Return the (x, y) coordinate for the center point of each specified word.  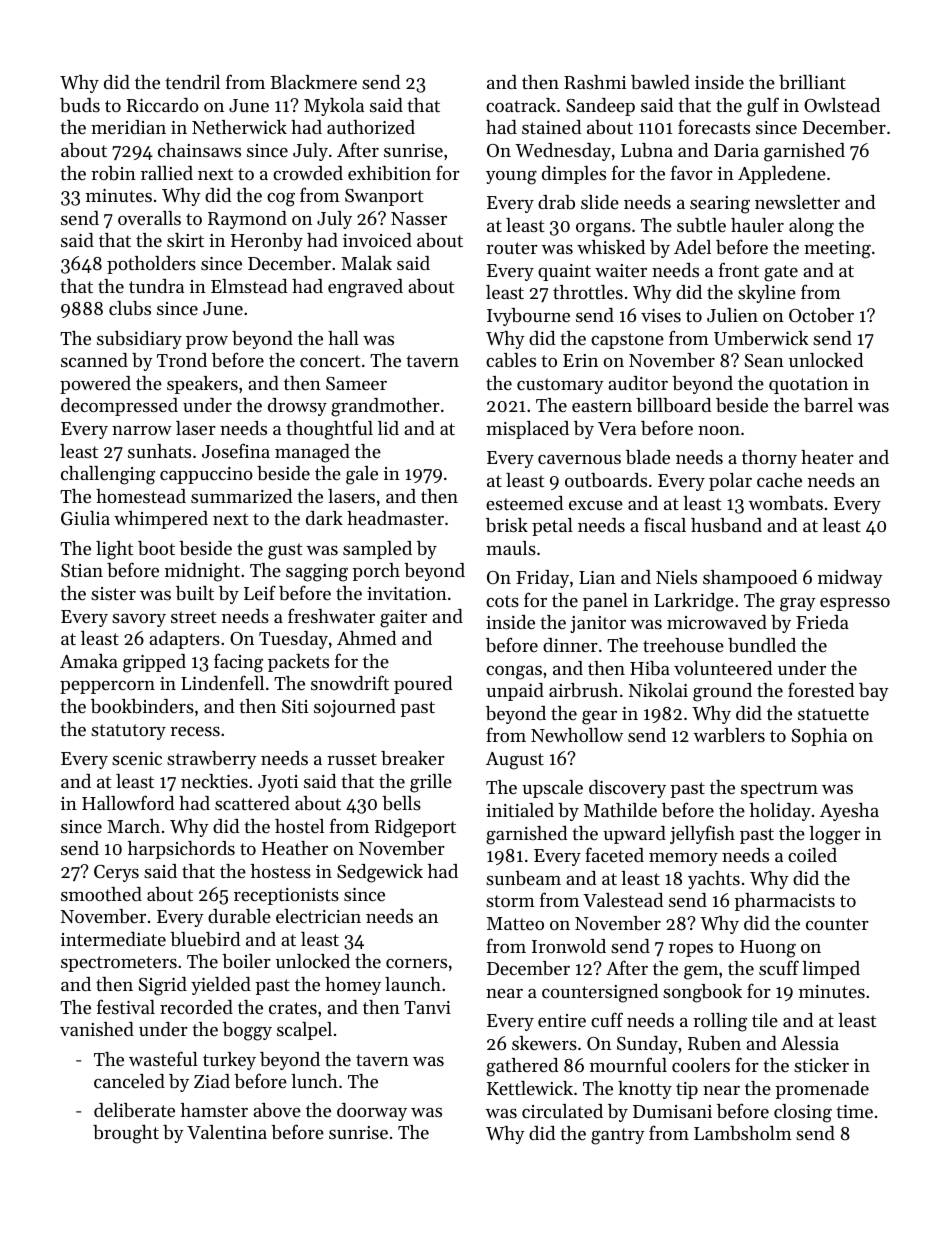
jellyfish (702, 834)
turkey (229, 1061)
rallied (167, 173)
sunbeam (523, 878)
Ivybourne (528, 317)
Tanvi (427, 1007)
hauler (757, 225)
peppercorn (107, 687)
